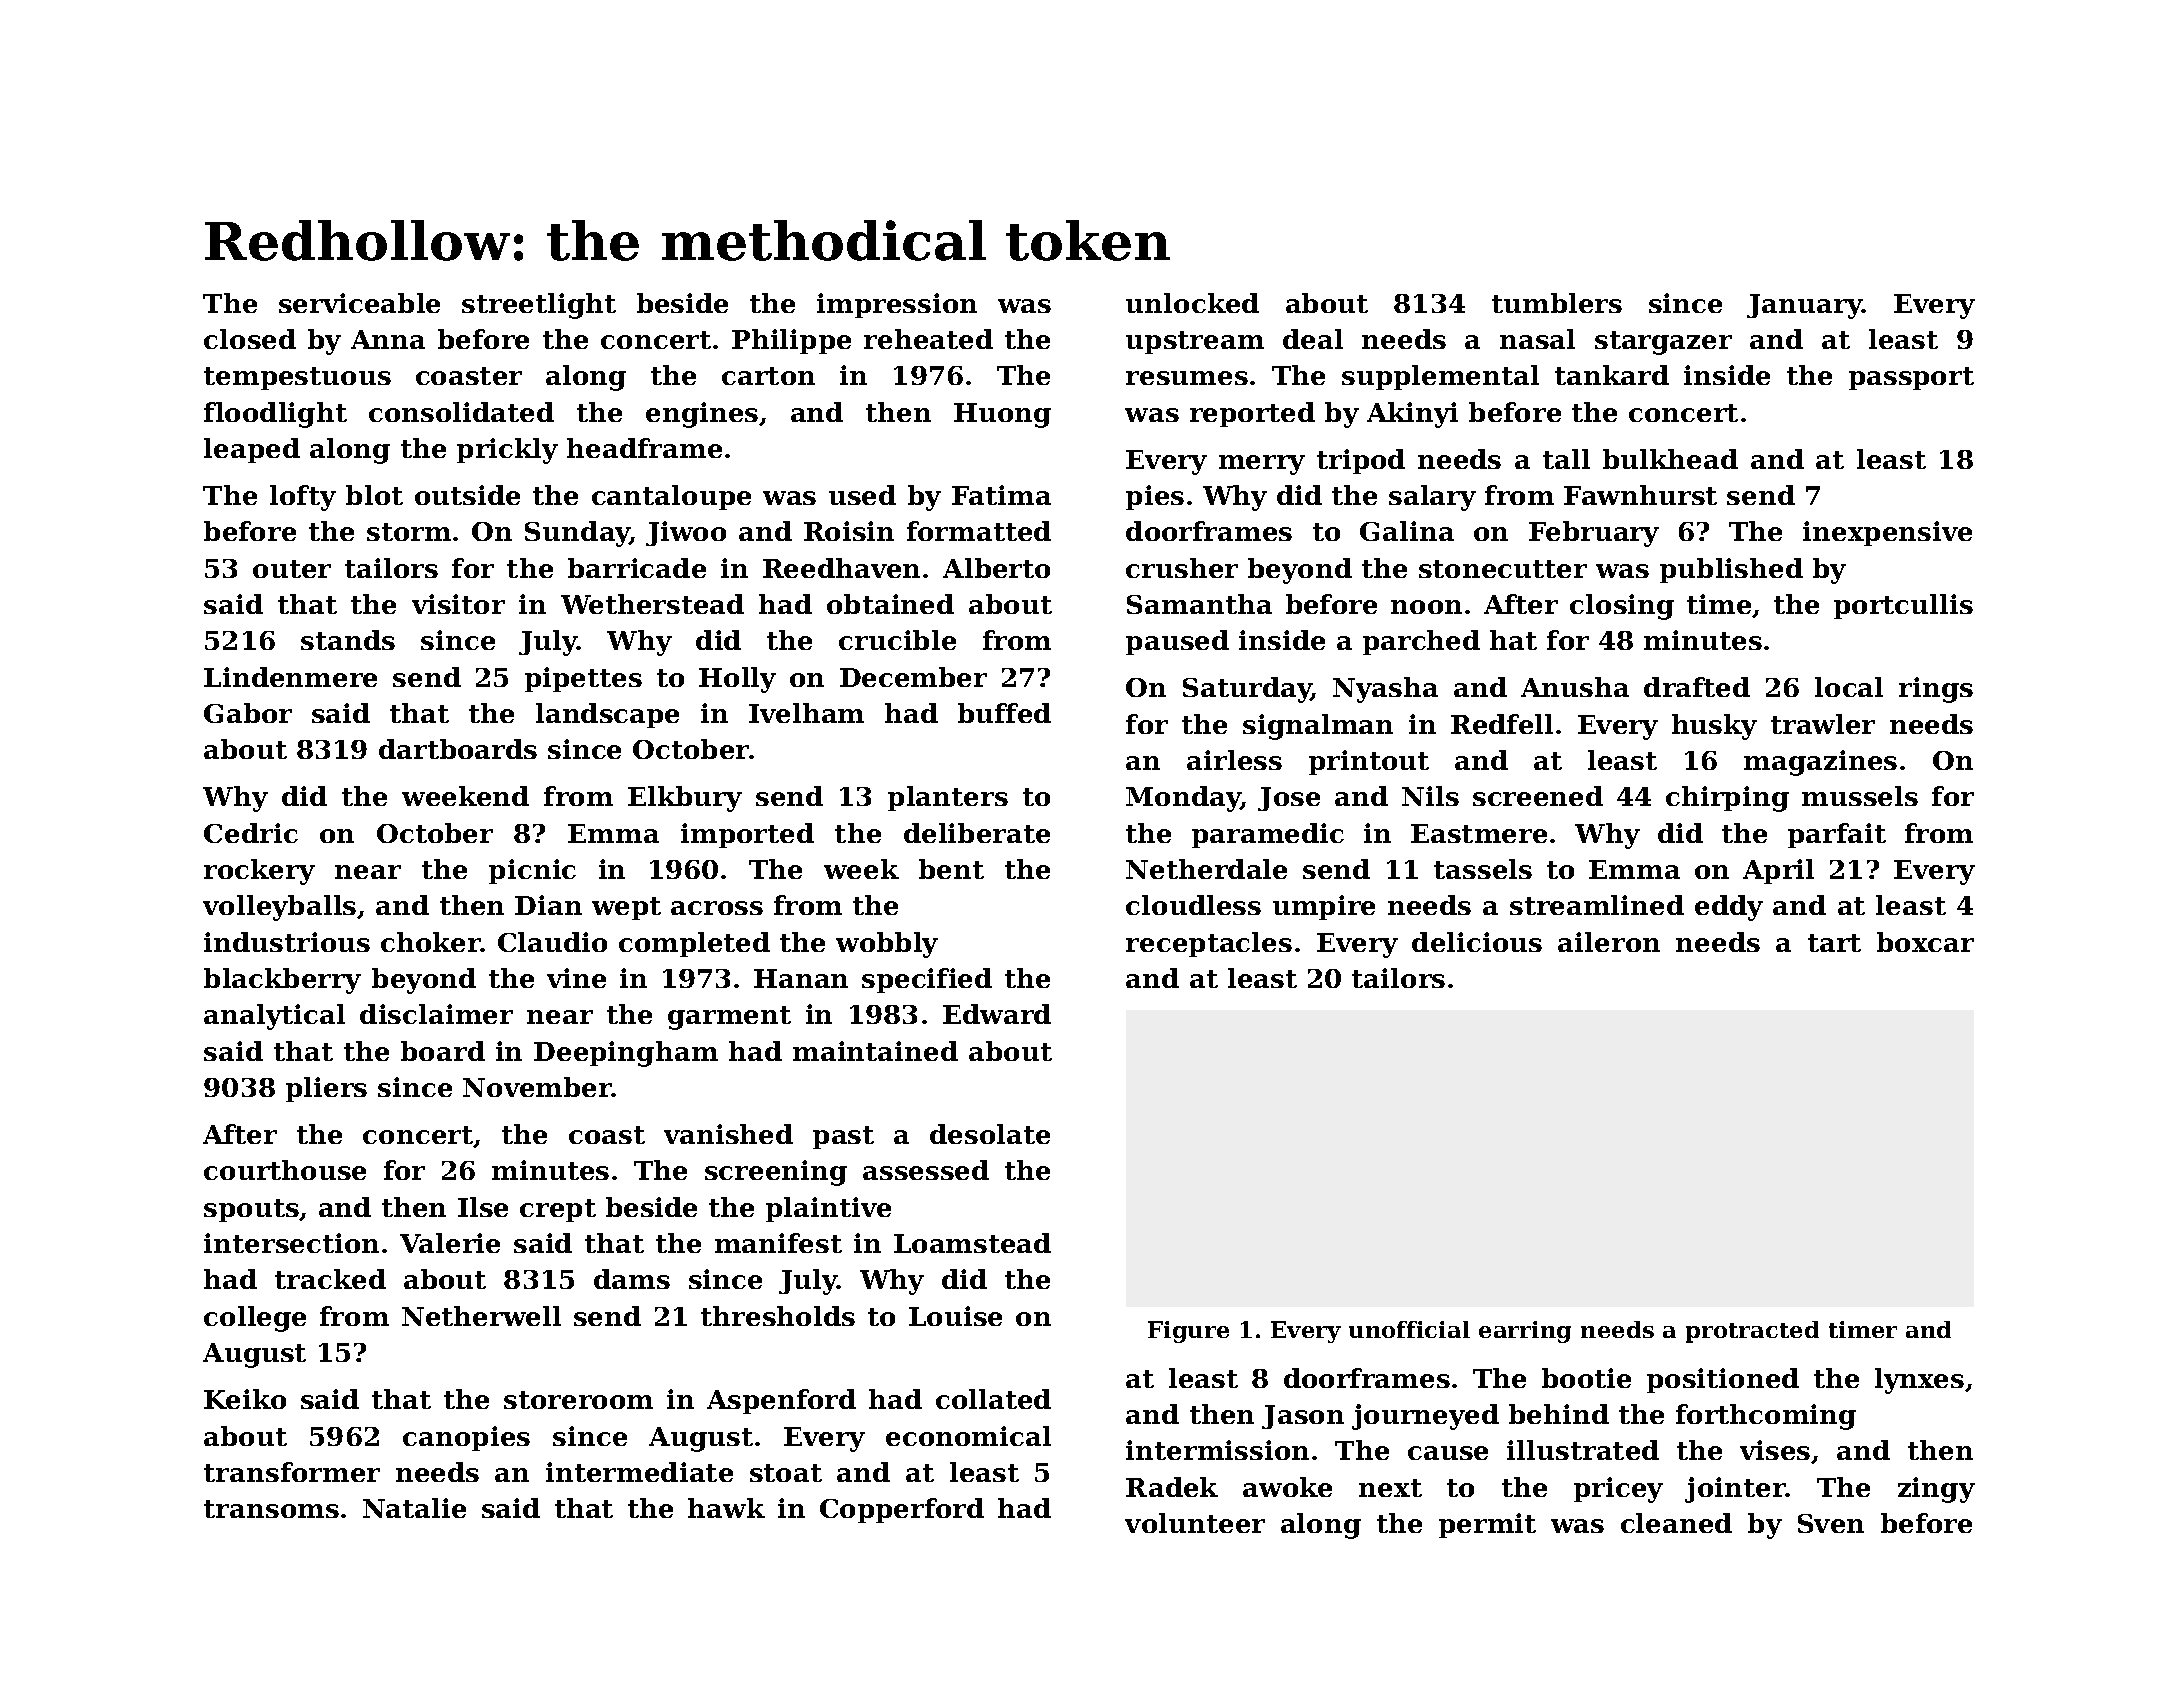 This screenshot has height=1683, width=2178. I want to click on passport, so click(1911, 378).
